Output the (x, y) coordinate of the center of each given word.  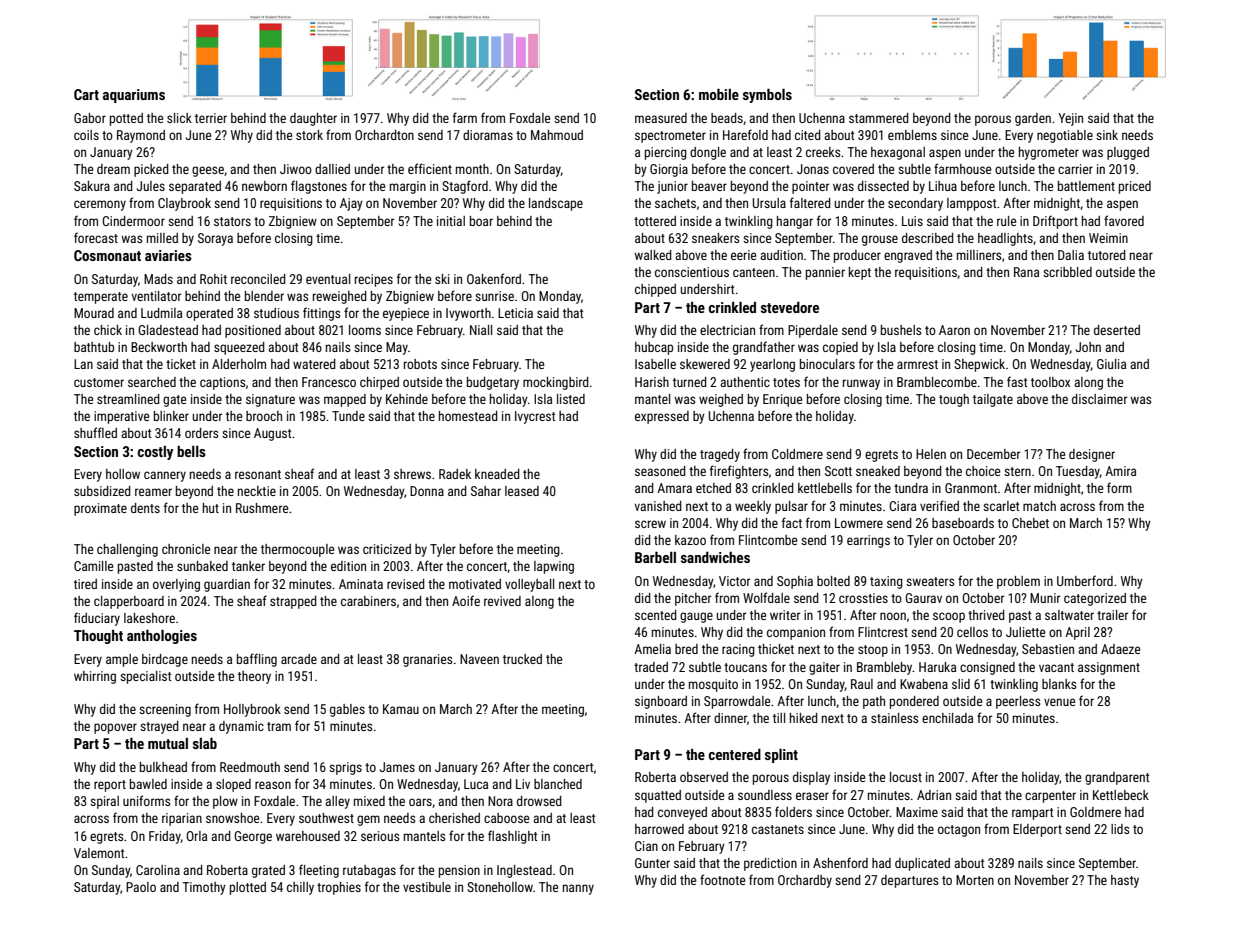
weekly (753, 507)
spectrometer (670, 137)
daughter (313, 119)
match (1039, 506)
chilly (300, 888)
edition (348, 566)
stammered (879, 118)
